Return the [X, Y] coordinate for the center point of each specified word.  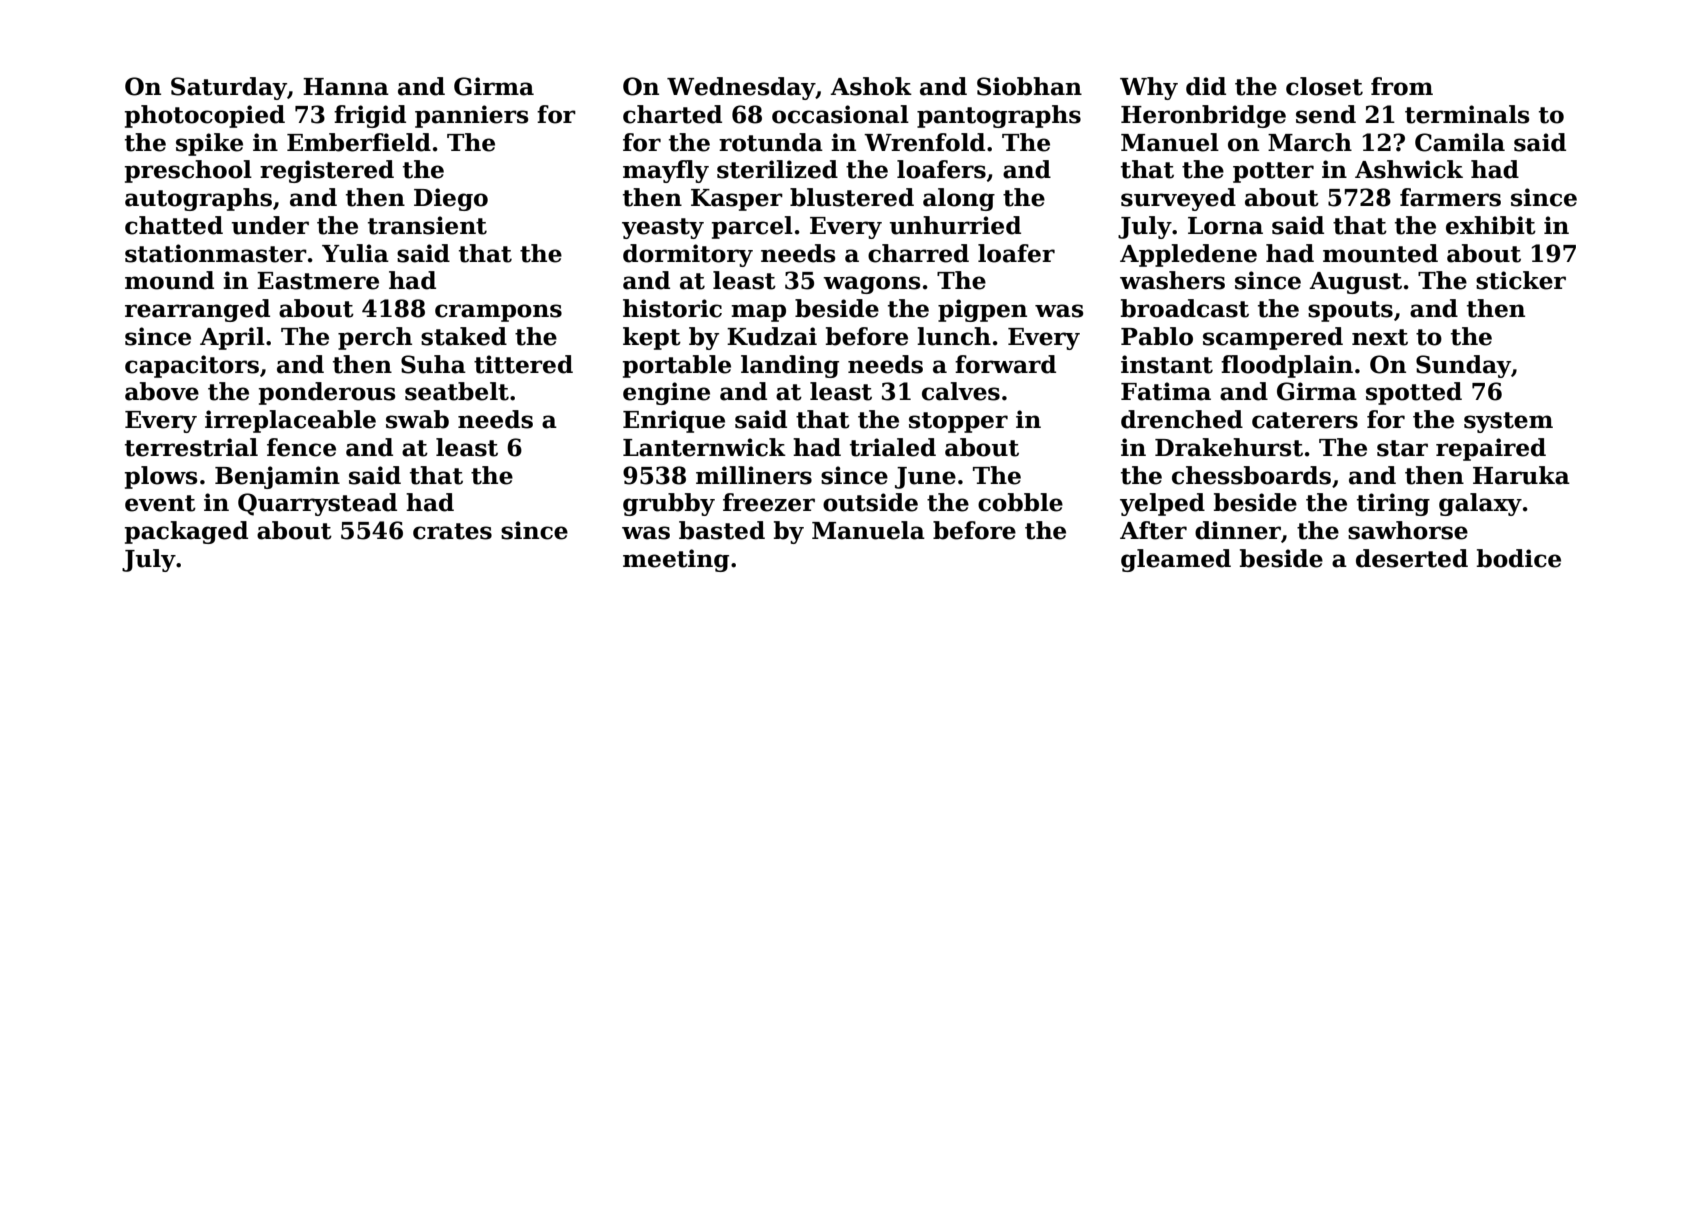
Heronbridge [1203, 116]
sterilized [777, 169]
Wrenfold [924, 142]
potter [1273, 172]
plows [161, 477]
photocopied [205, 116]
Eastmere [318, 281]
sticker [1521, 280]
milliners [754, 475]
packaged [186, 532]
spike [209, 144]
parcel [752, 227]
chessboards [1251, 475]
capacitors [192, 366]
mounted [1380, 253]
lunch [954, 336]
